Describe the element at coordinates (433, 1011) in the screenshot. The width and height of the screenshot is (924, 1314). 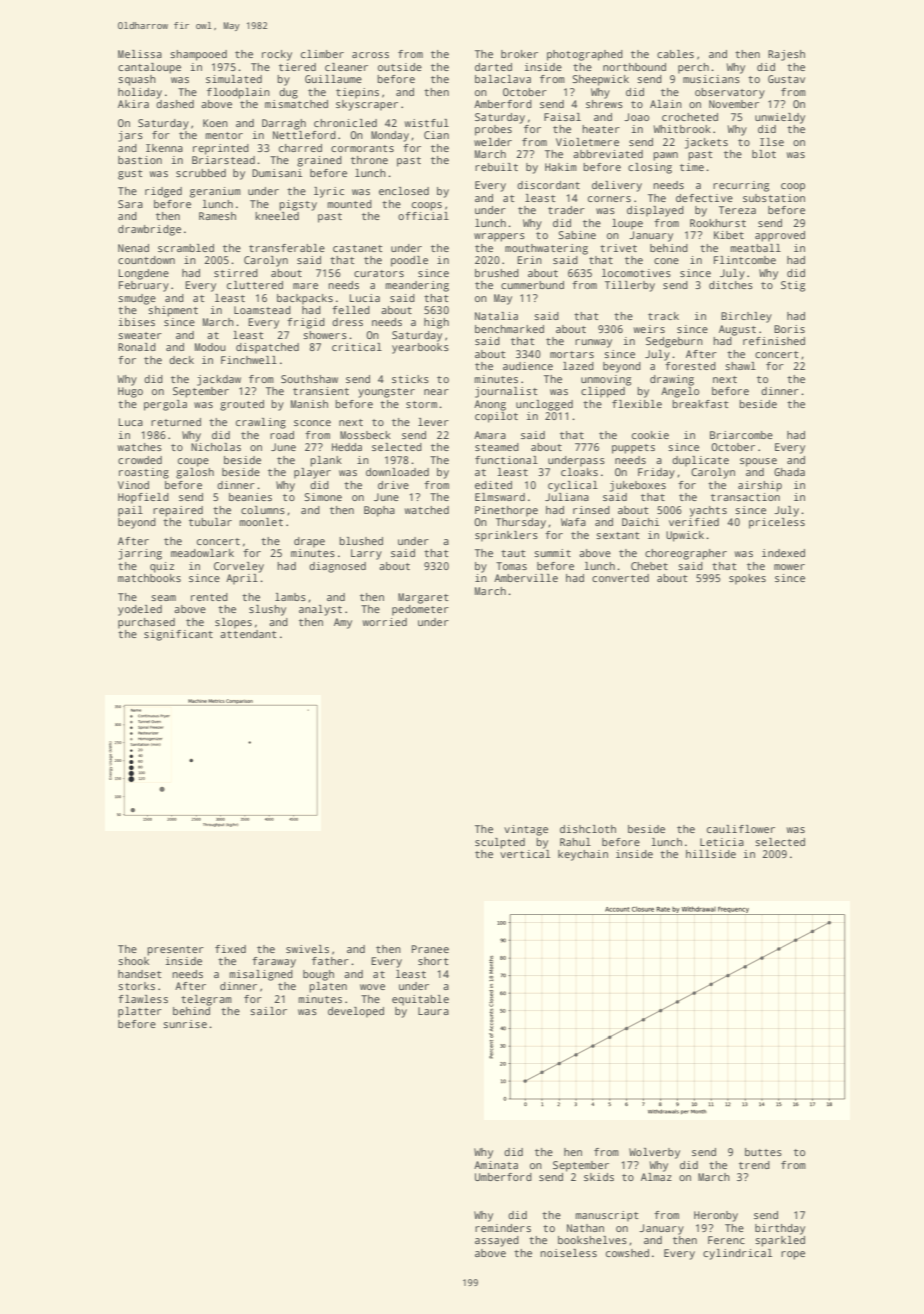
I see `Laura` at that location.
